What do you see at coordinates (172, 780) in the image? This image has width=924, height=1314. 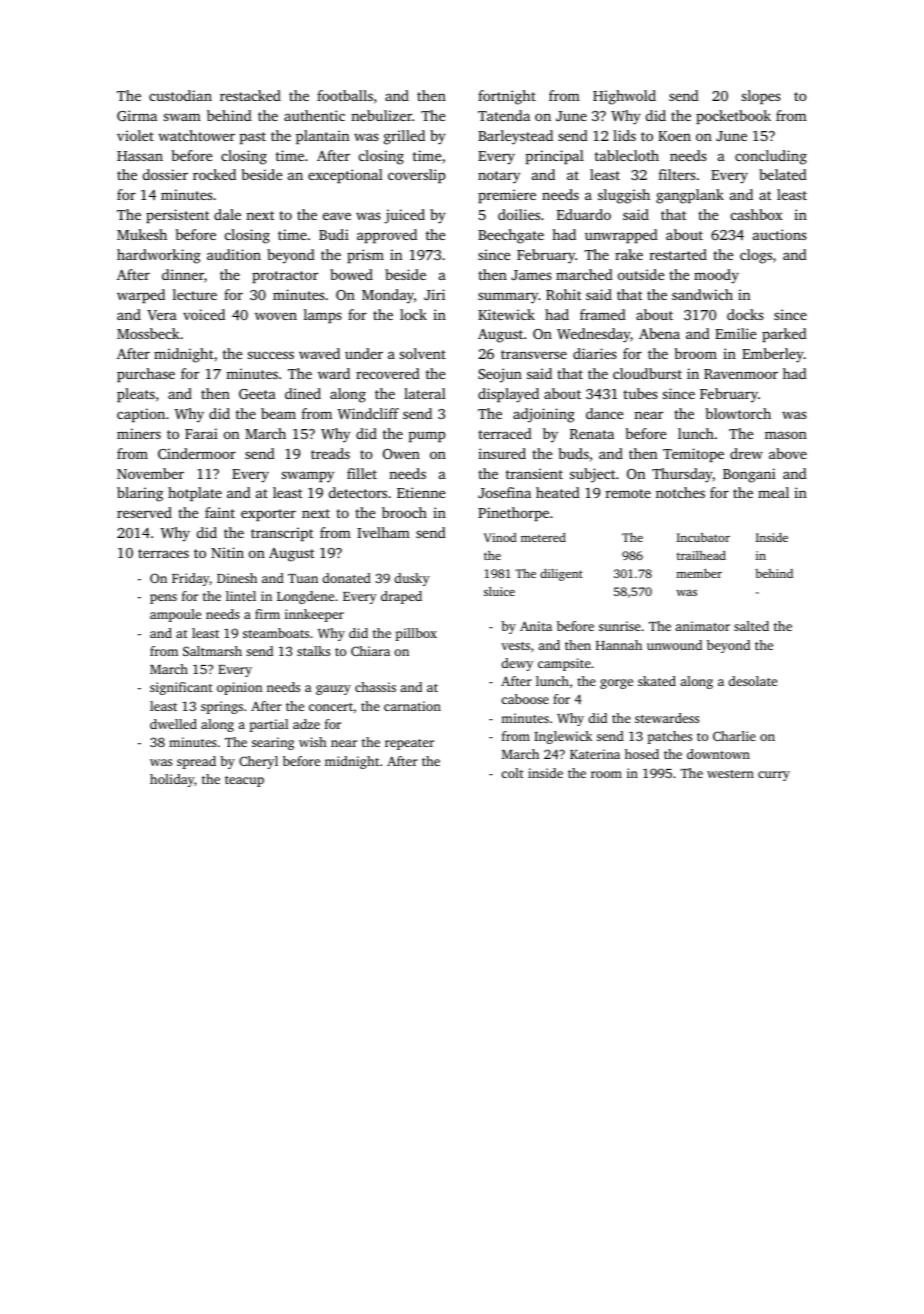 I see `holiday` at bounding box center [172, 780].
